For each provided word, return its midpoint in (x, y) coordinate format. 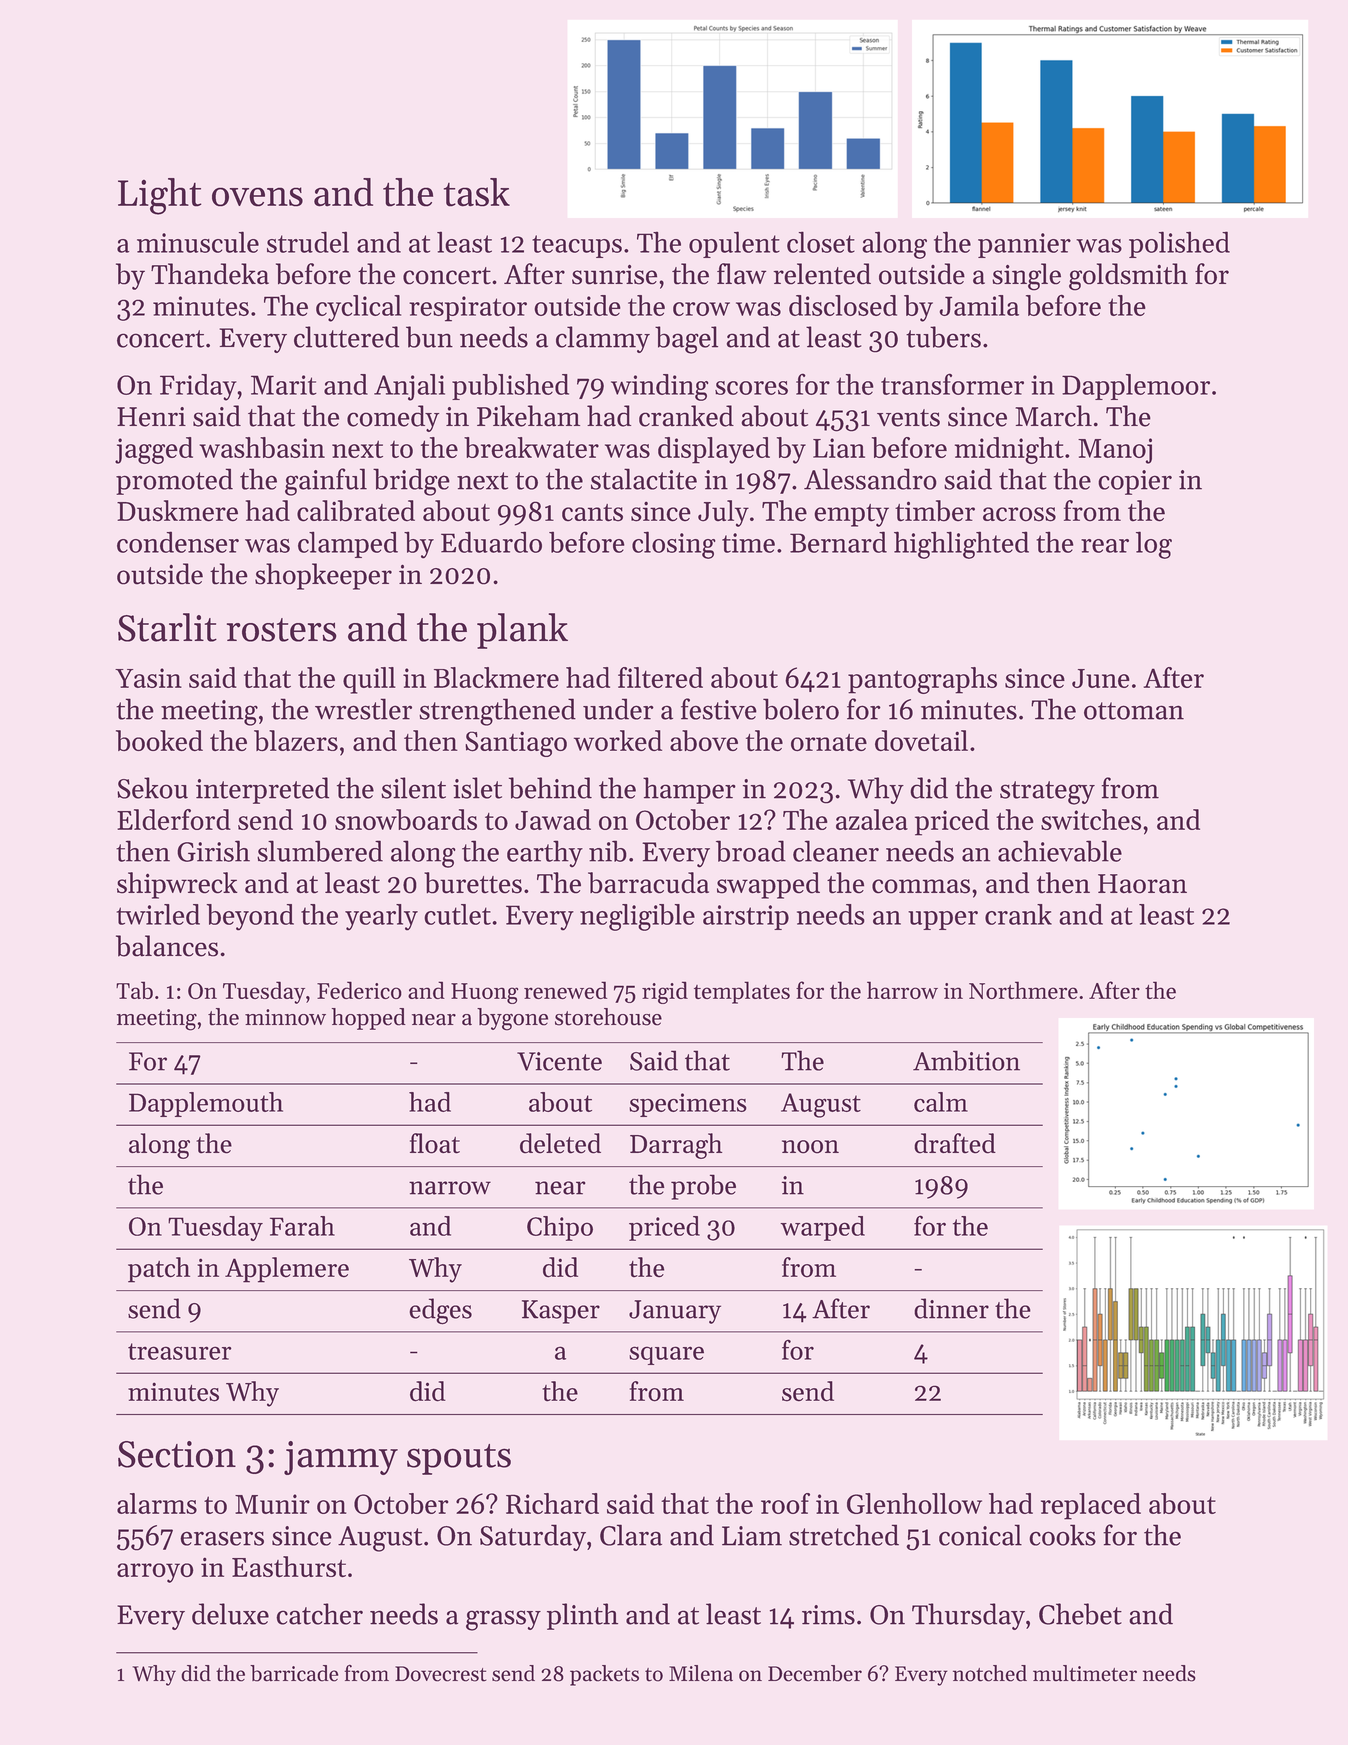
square (666, 1355)
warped (822, 1228)
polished (1179, 244)
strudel (308, 242)
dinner (951, 1308)
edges (440, 1311)
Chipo (560, 1228)
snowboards (406, 819)
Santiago (516, 744)
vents (908, 418)
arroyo (155, 1573)
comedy (393, 418)
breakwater (531, 447)
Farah (302, 1226)
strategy (1047, 793)
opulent (734, 244)
